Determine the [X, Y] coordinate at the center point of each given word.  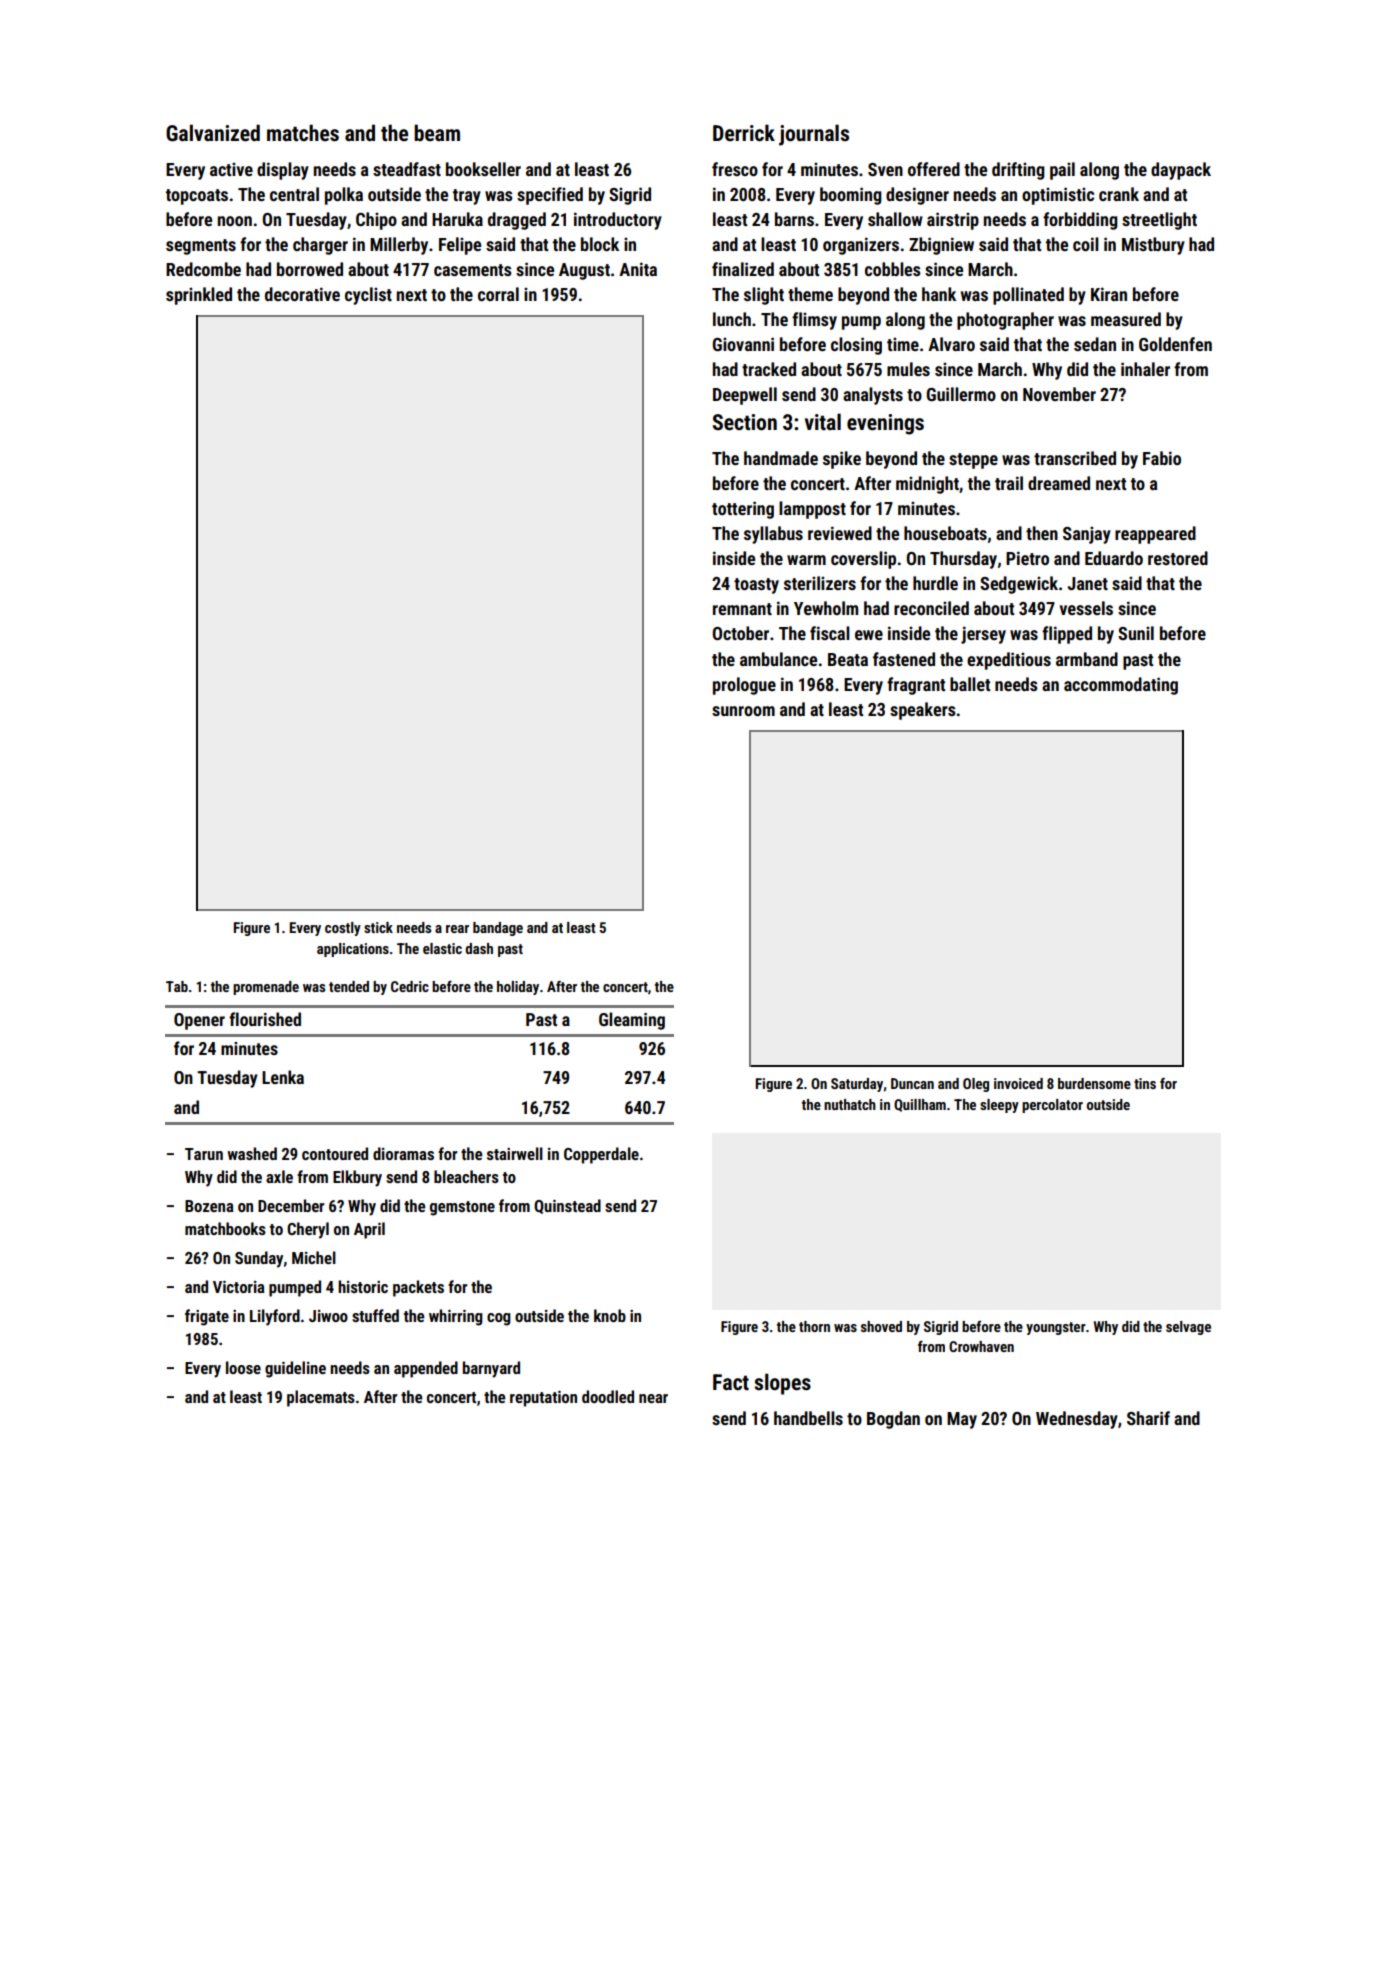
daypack [1181, 171]
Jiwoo [328, 1316]
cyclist [368, 296]
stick [378, 927]
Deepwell [745, 396]
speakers [923, 711]
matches [303, 133]
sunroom [743, 711]
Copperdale [601, 1155]
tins [1145, 1083]
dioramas [403, 1153]
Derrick [744, 132]
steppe [973, 461]
